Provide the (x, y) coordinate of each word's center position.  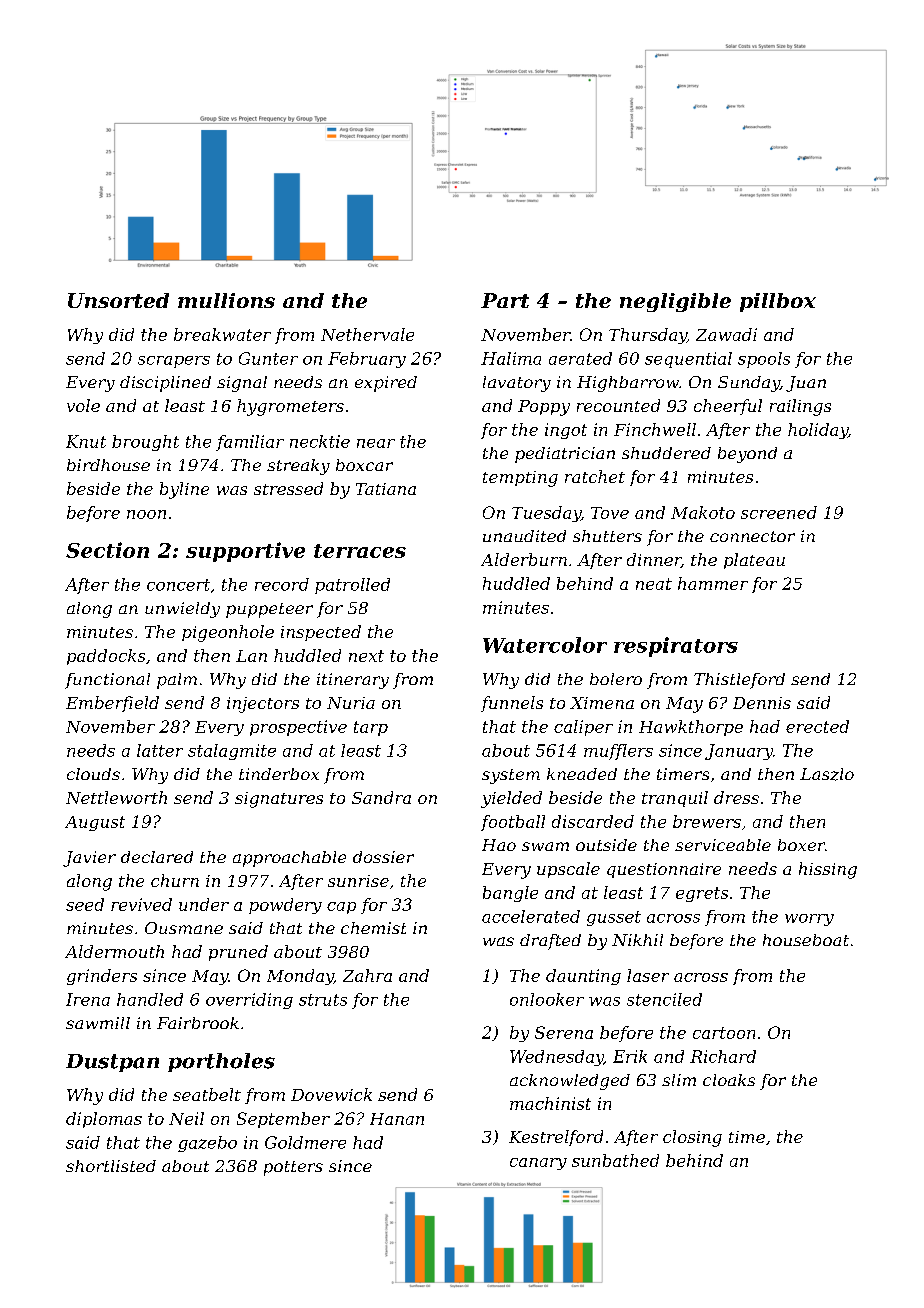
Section (107, 550)
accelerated (531, 916)
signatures (279, 800)
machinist (550, 1103)
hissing (828, 870)
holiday (818, 431)
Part (505, 300)
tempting (520, 479)
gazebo (207, 1144)
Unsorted (118, 300)
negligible (675, 302)
